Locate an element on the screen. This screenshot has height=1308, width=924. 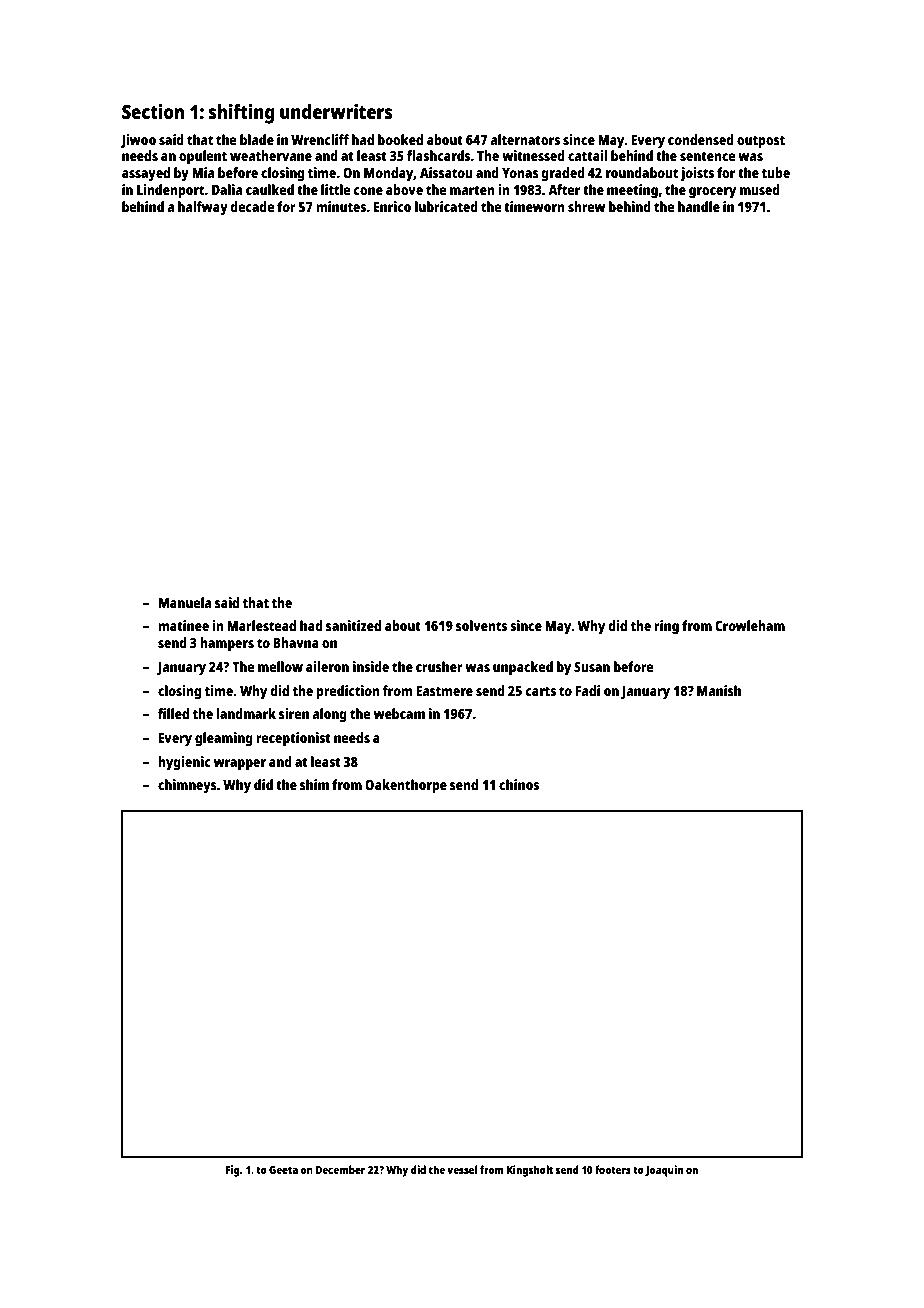
Fig is located at coordinates (233, 1171).
